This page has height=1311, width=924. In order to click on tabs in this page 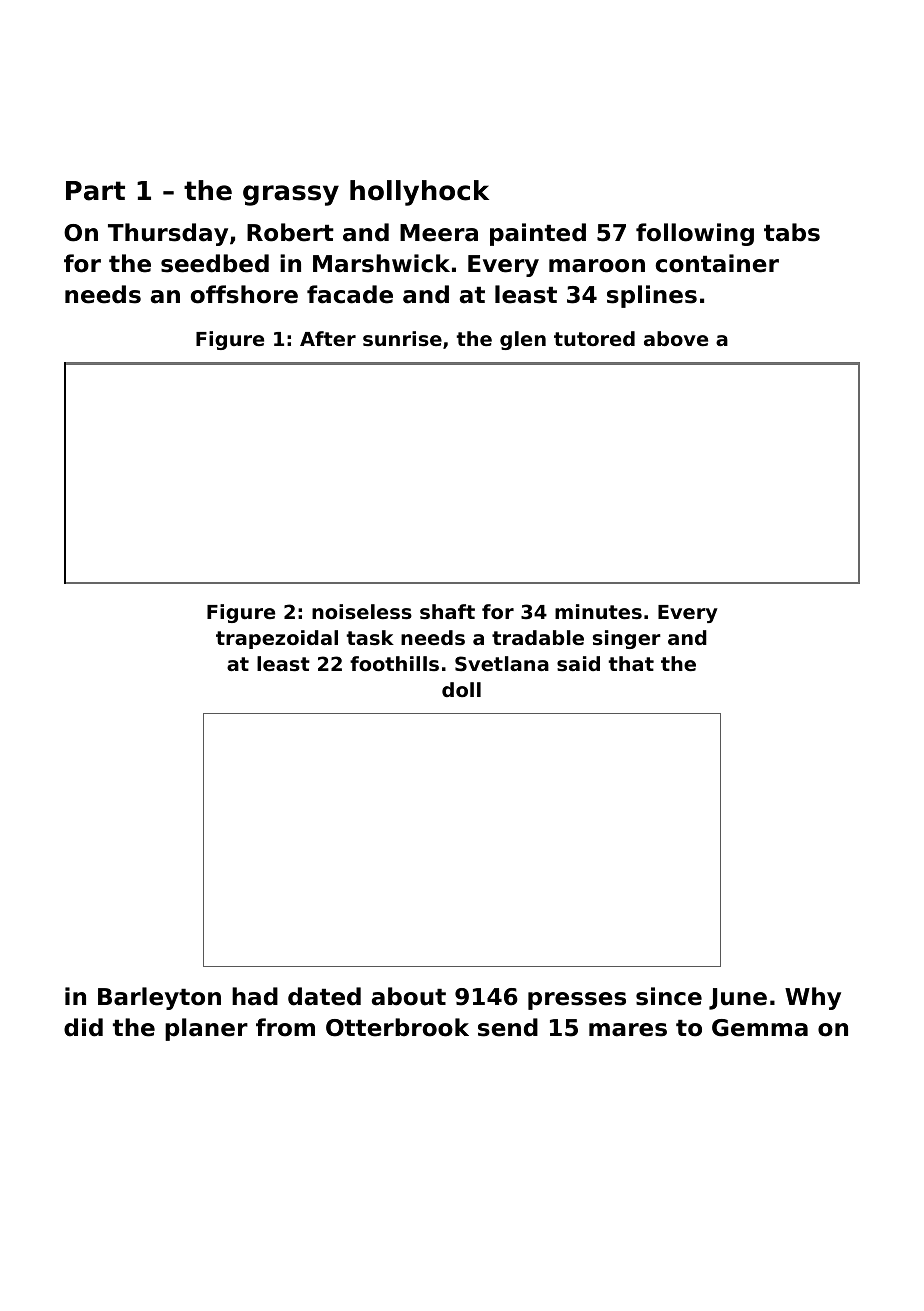, I will do `click(792, 232)`.
